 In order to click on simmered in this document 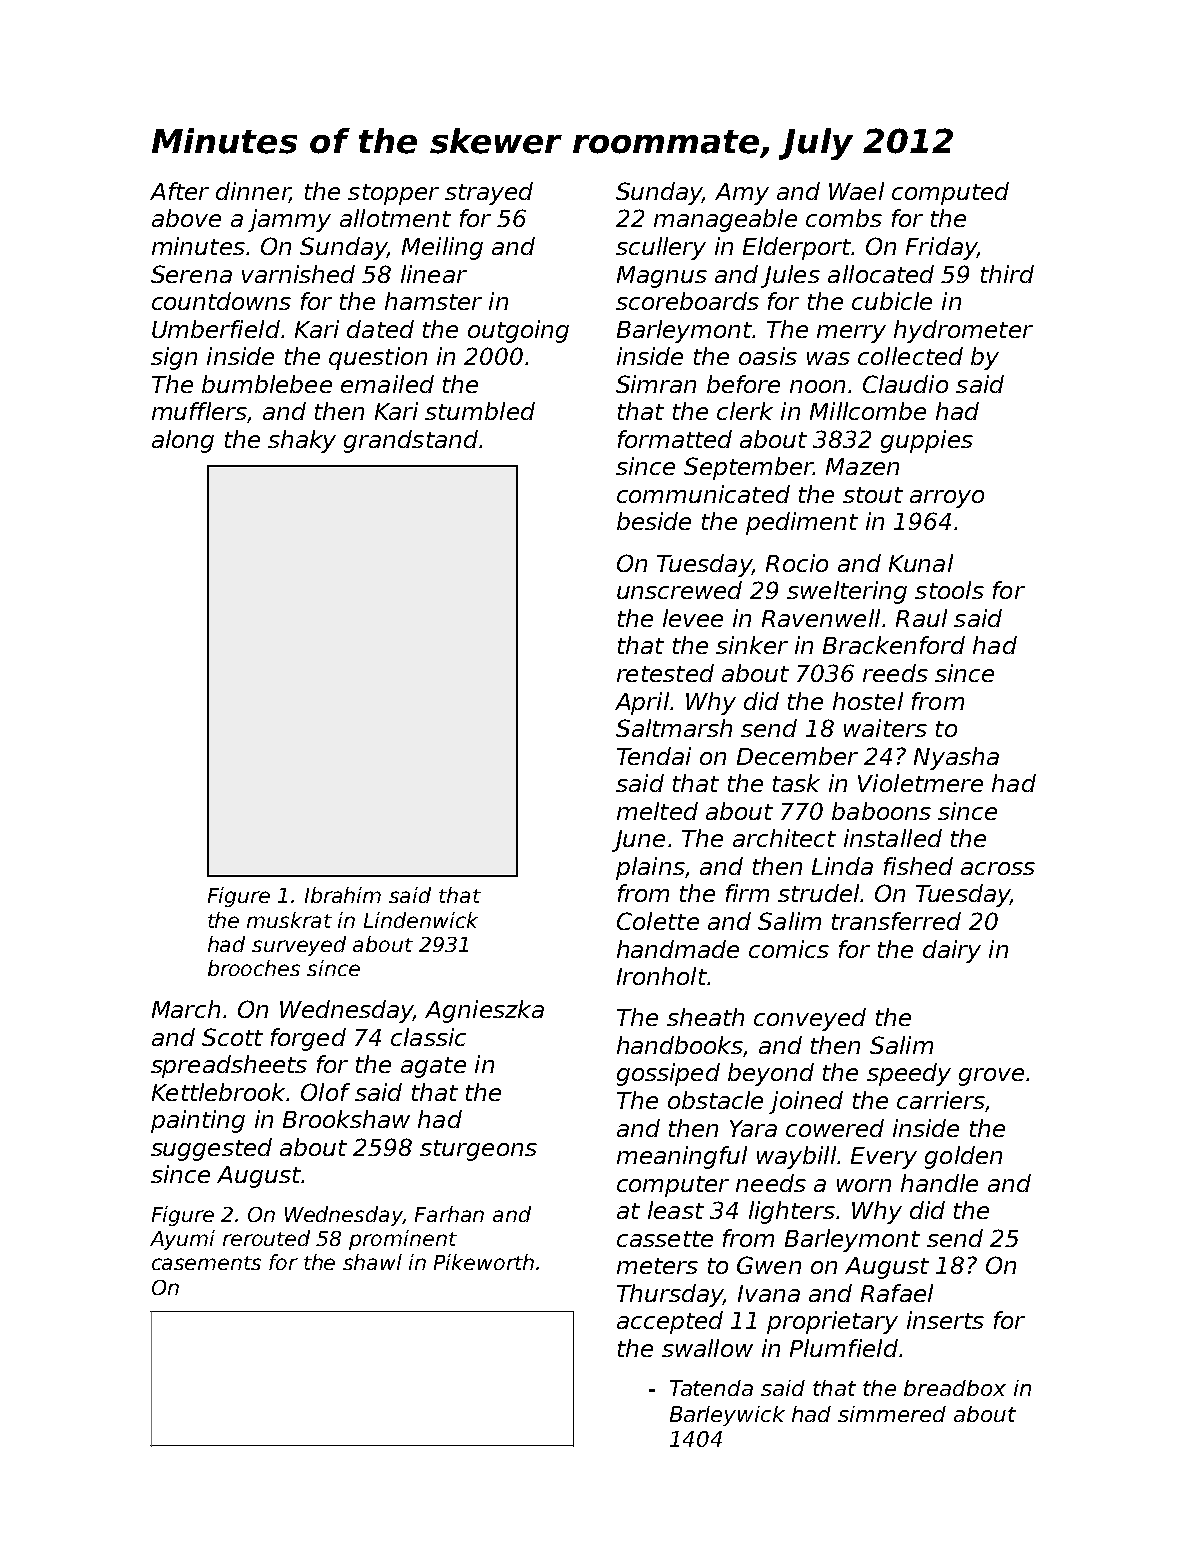, I will do `click(892, 1414)`.
